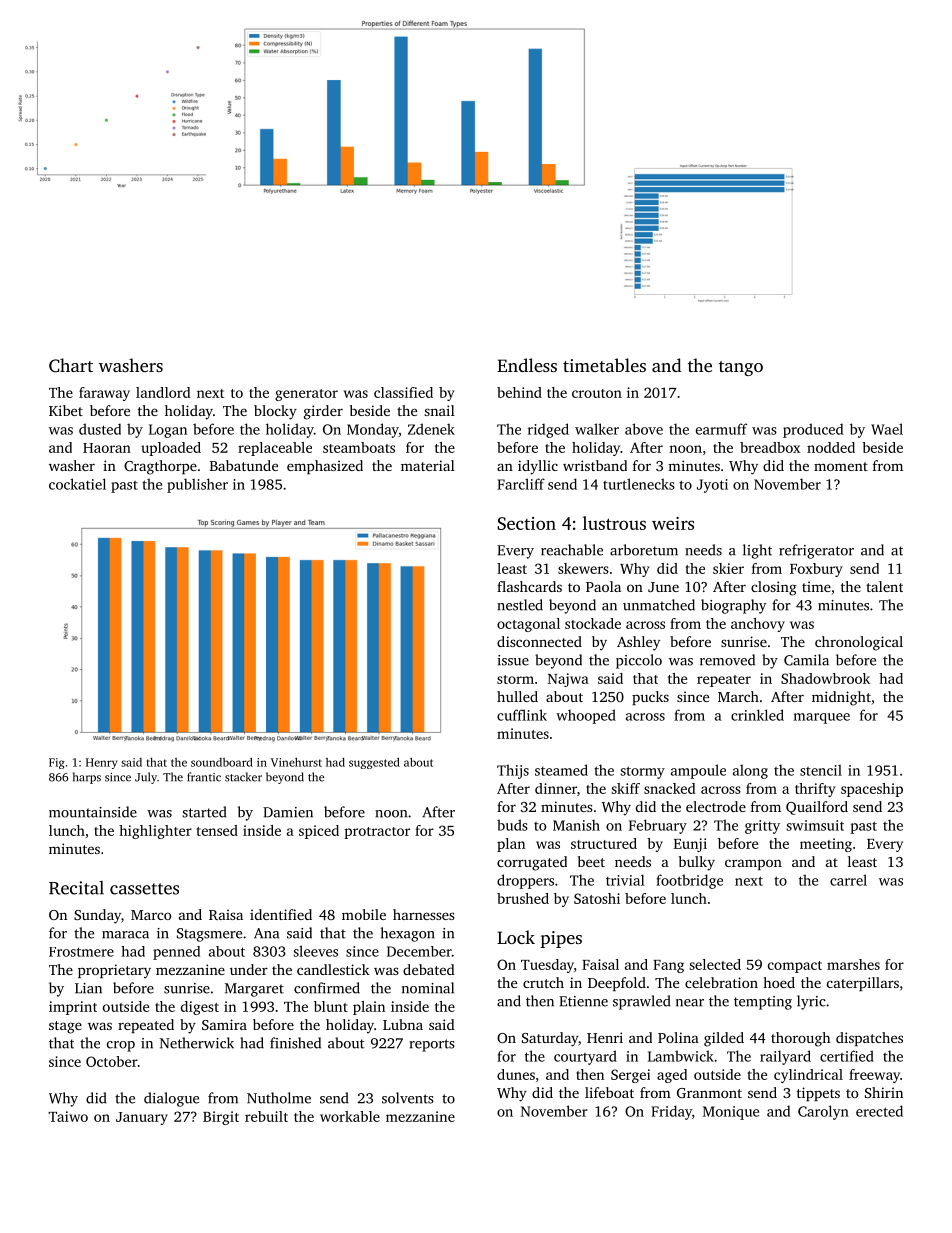 The image size is (952, 1233). I want to click on Taiwo, so click(68, 1116).
